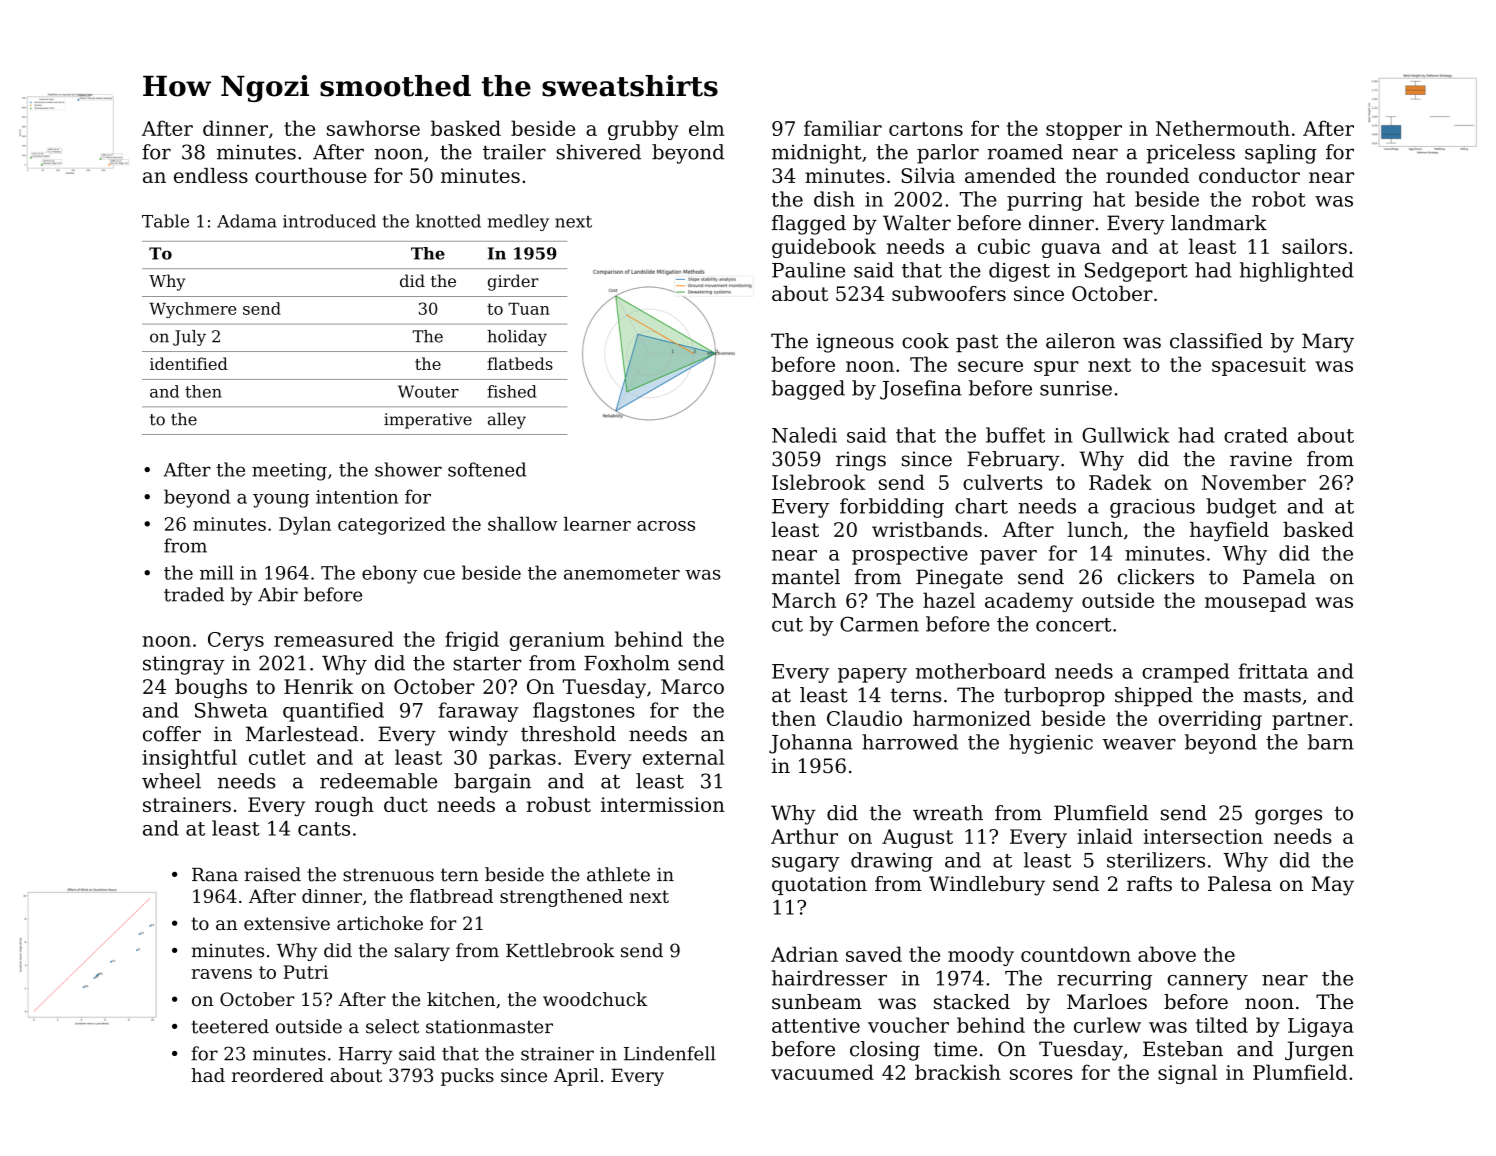  Describe the element at coordinates (422, 952) in the page. I see `salary` at that location.
